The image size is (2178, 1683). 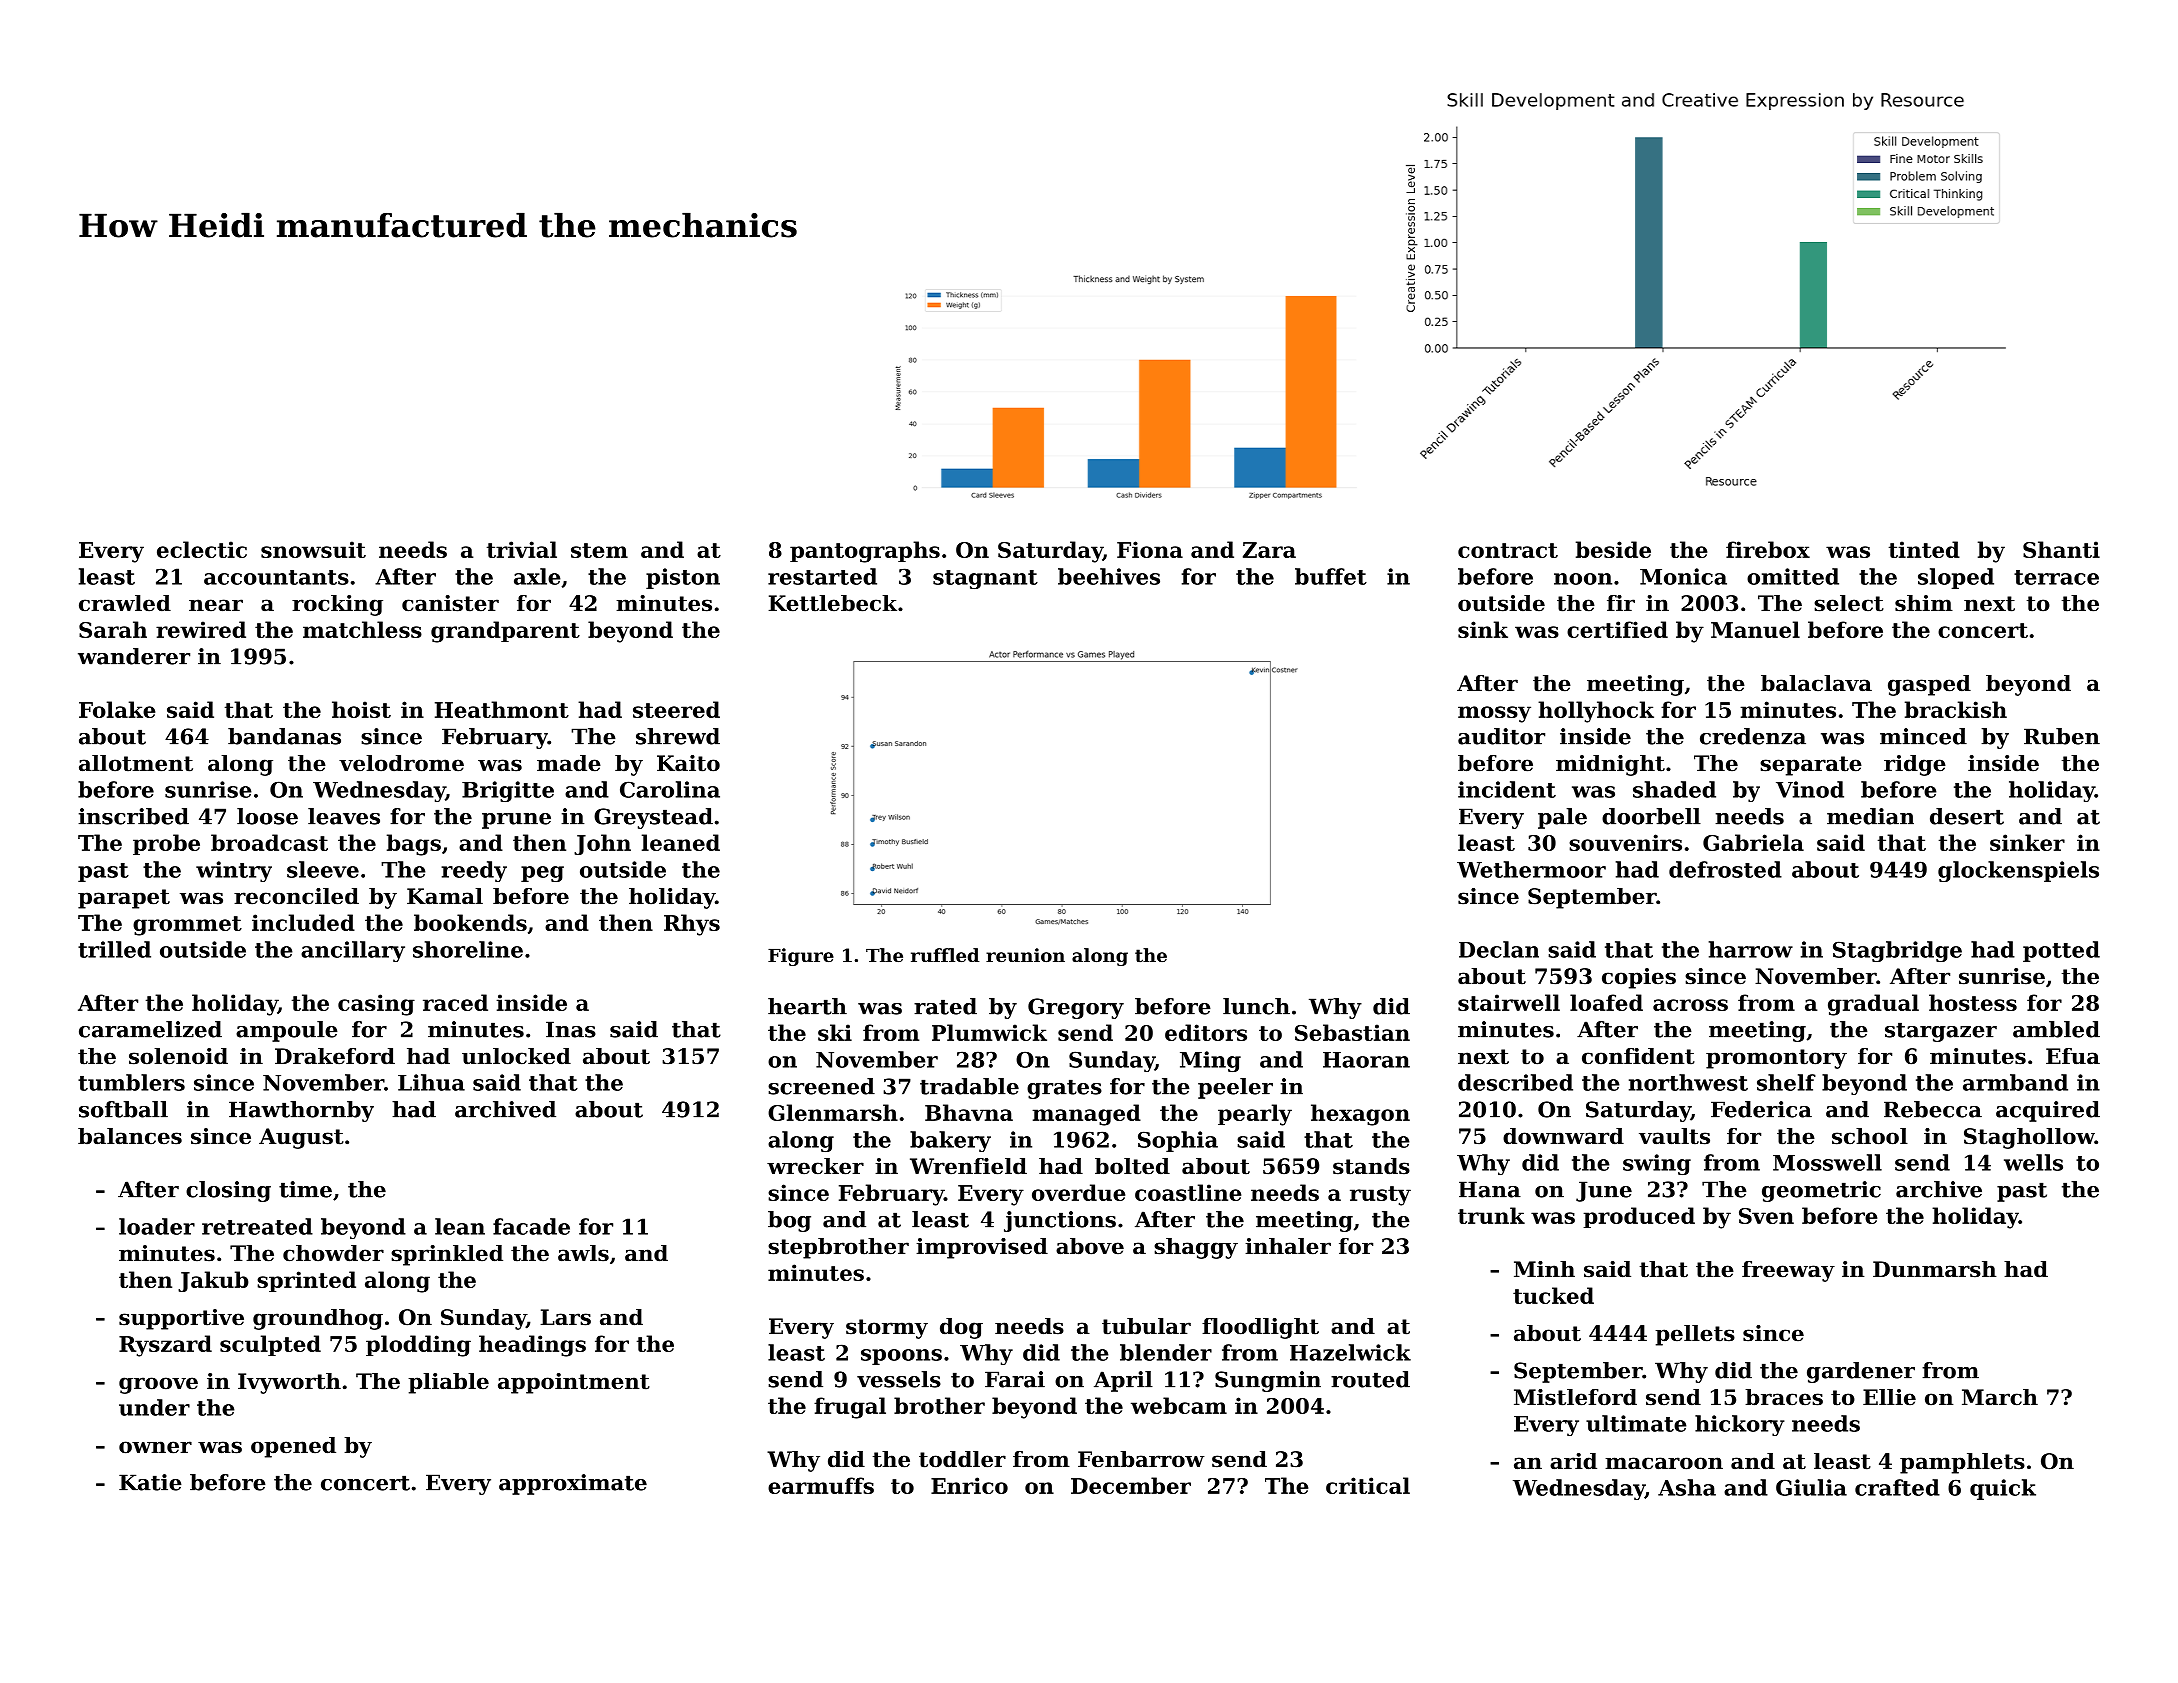 What do you see at coordinates (2033, 1162) in the image?
I see `wells` at bounding box center [2033, 1162].
